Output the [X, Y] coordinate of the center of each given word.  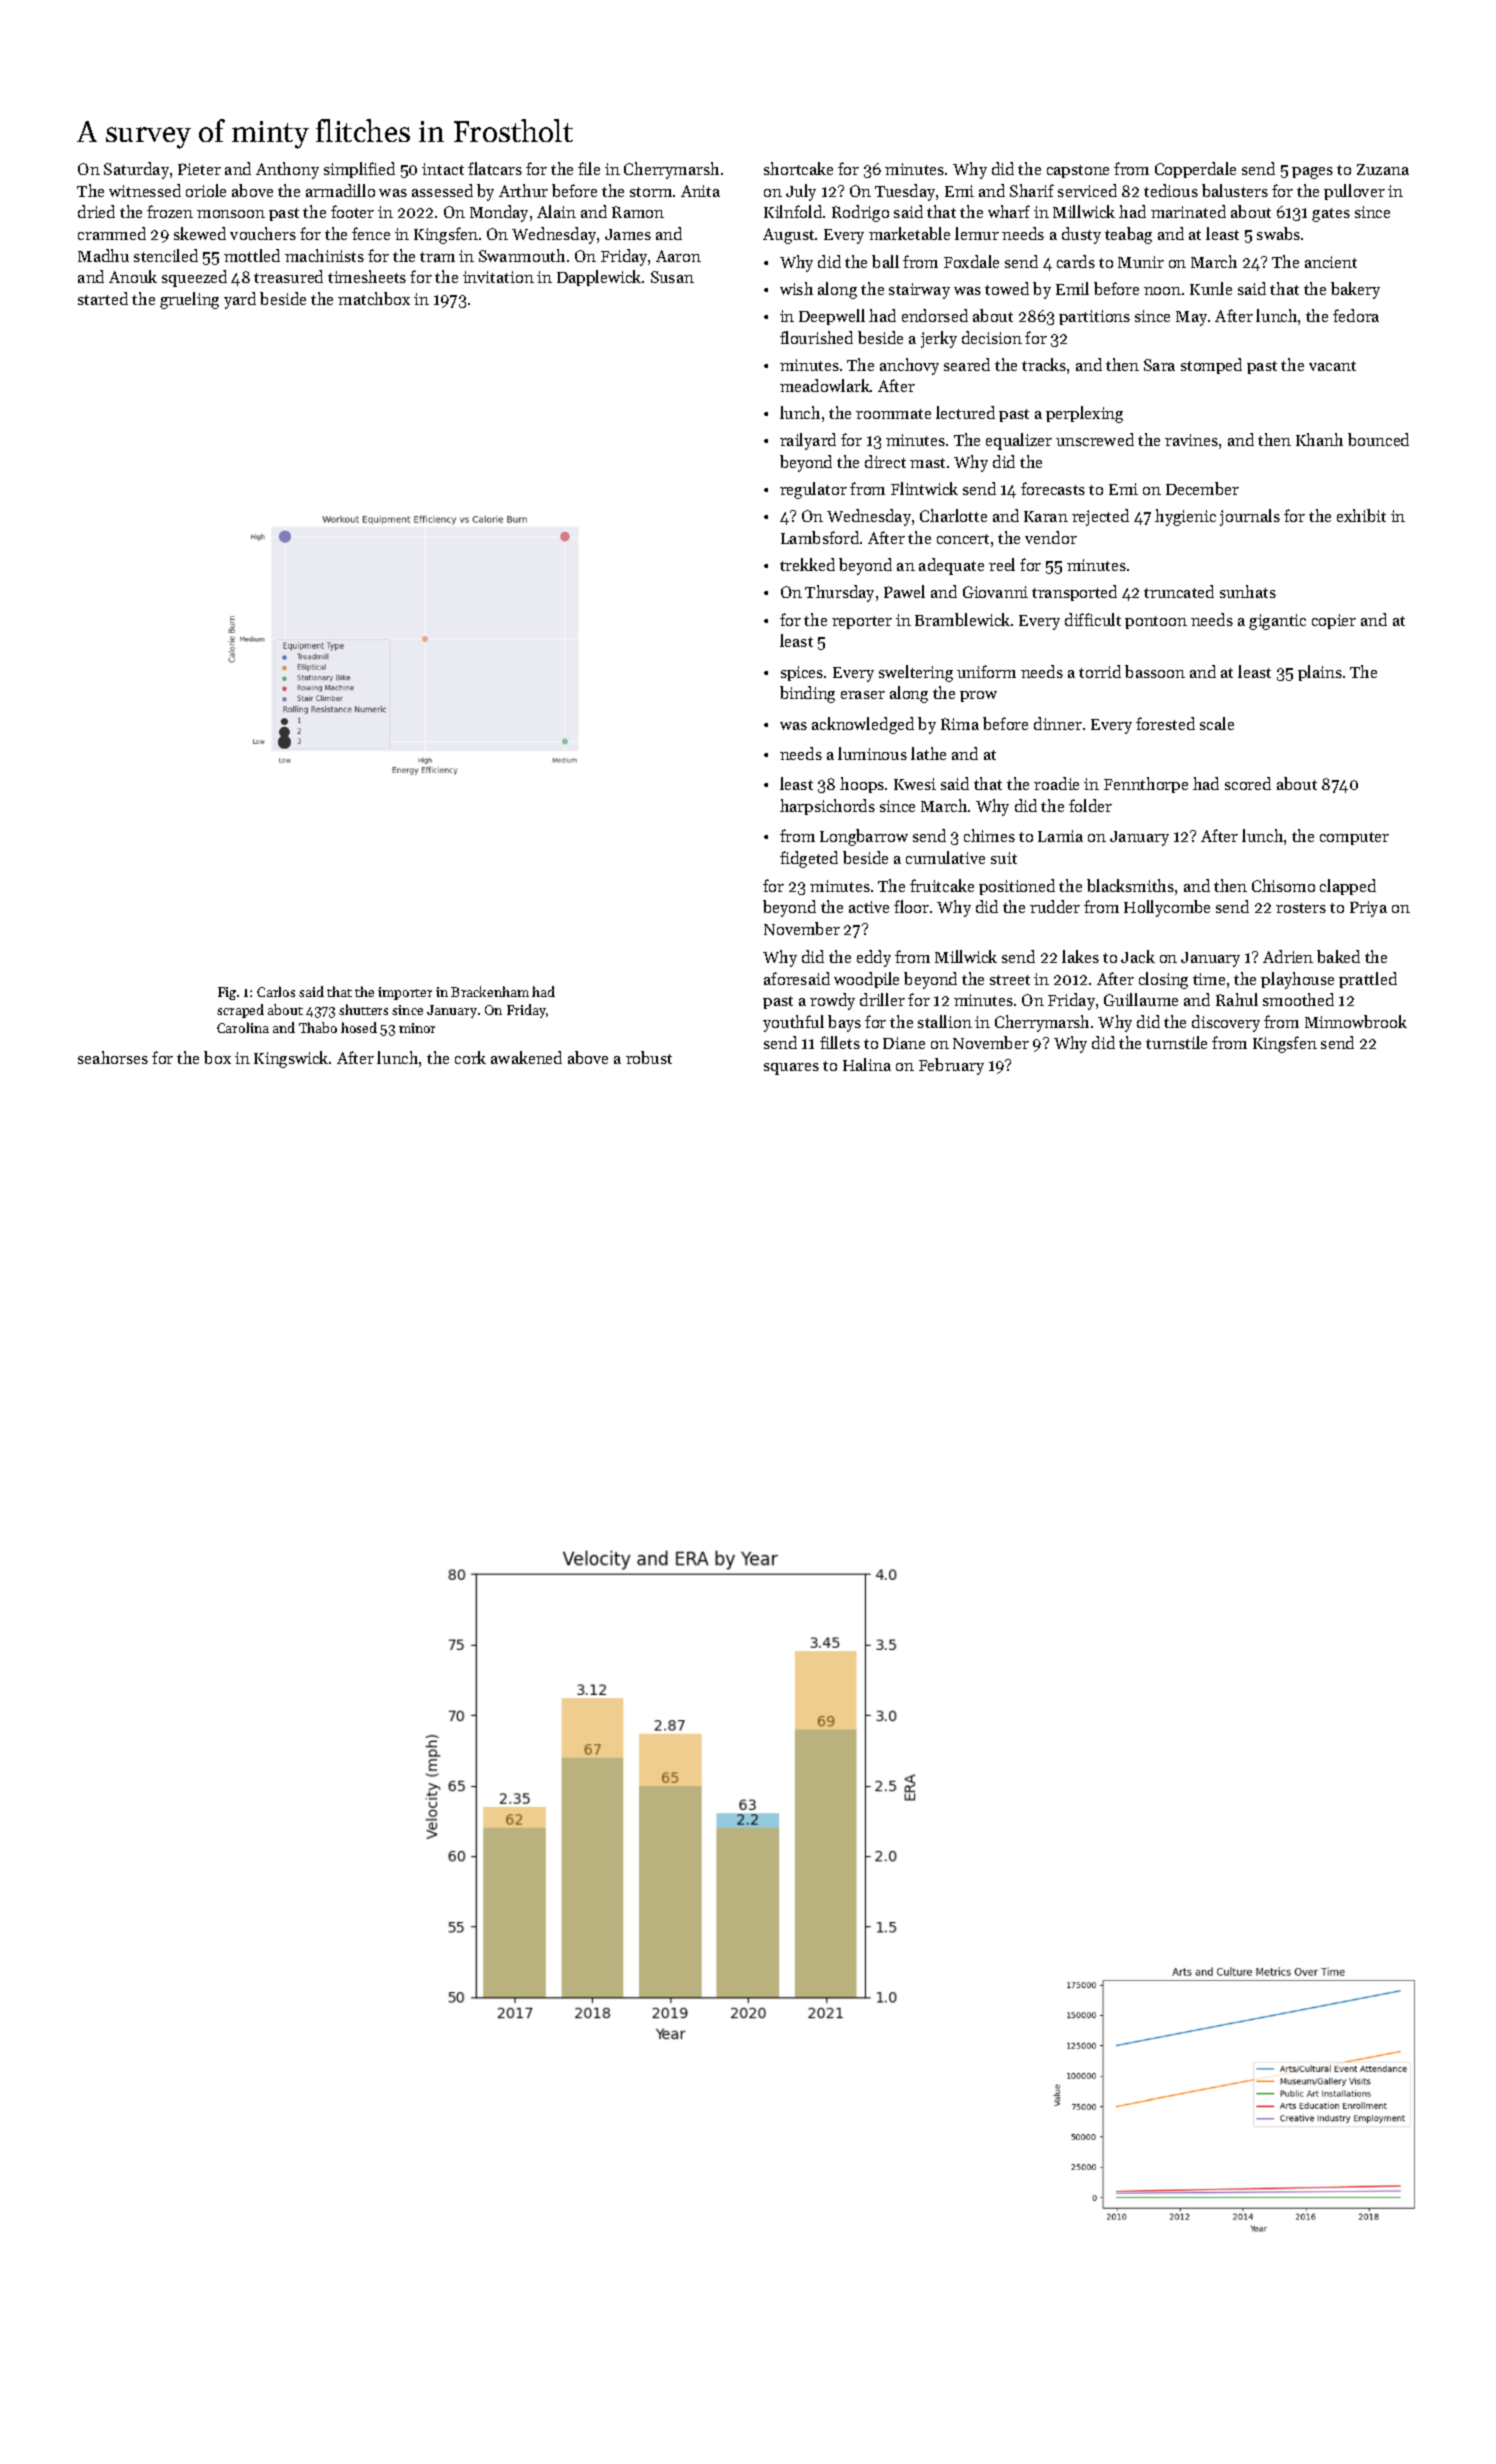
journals [1250, 517]
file [589, 168]
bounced [1378, 439]
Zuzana [1383, 169]
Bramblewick [962, 619]
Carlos [276, 991]
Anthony [287, 170]
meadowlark [825, 385]
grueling [189, 300]
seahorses [113, 1057]
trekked [807, 564]
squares [791, 1069]
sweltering [916, 673]
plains [1320, 673]
